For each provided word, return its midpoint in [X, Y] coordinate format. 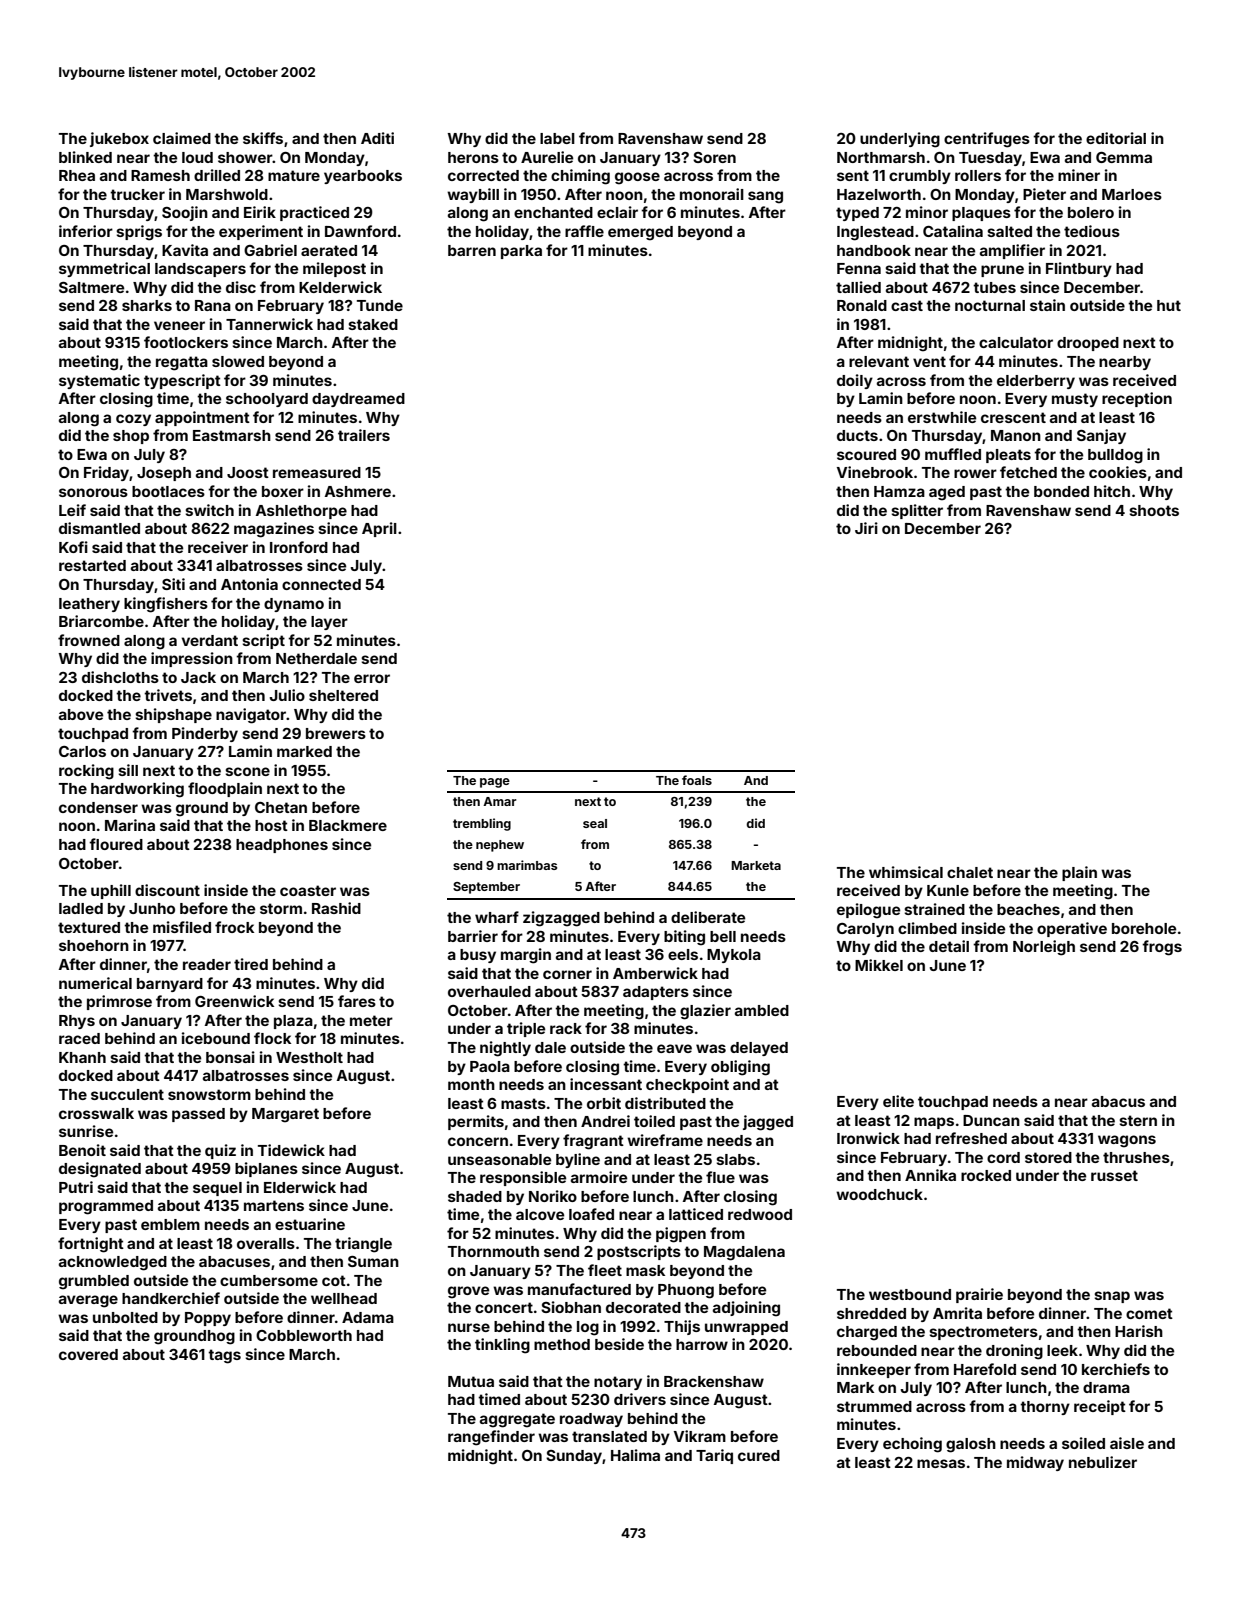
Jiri [866, 528]
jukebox [119, 139]
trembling [482, 824]
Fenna [859, 268]
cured [759, 1455]
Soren [714, 157]
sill [128, 770]
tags [224, 1356]
